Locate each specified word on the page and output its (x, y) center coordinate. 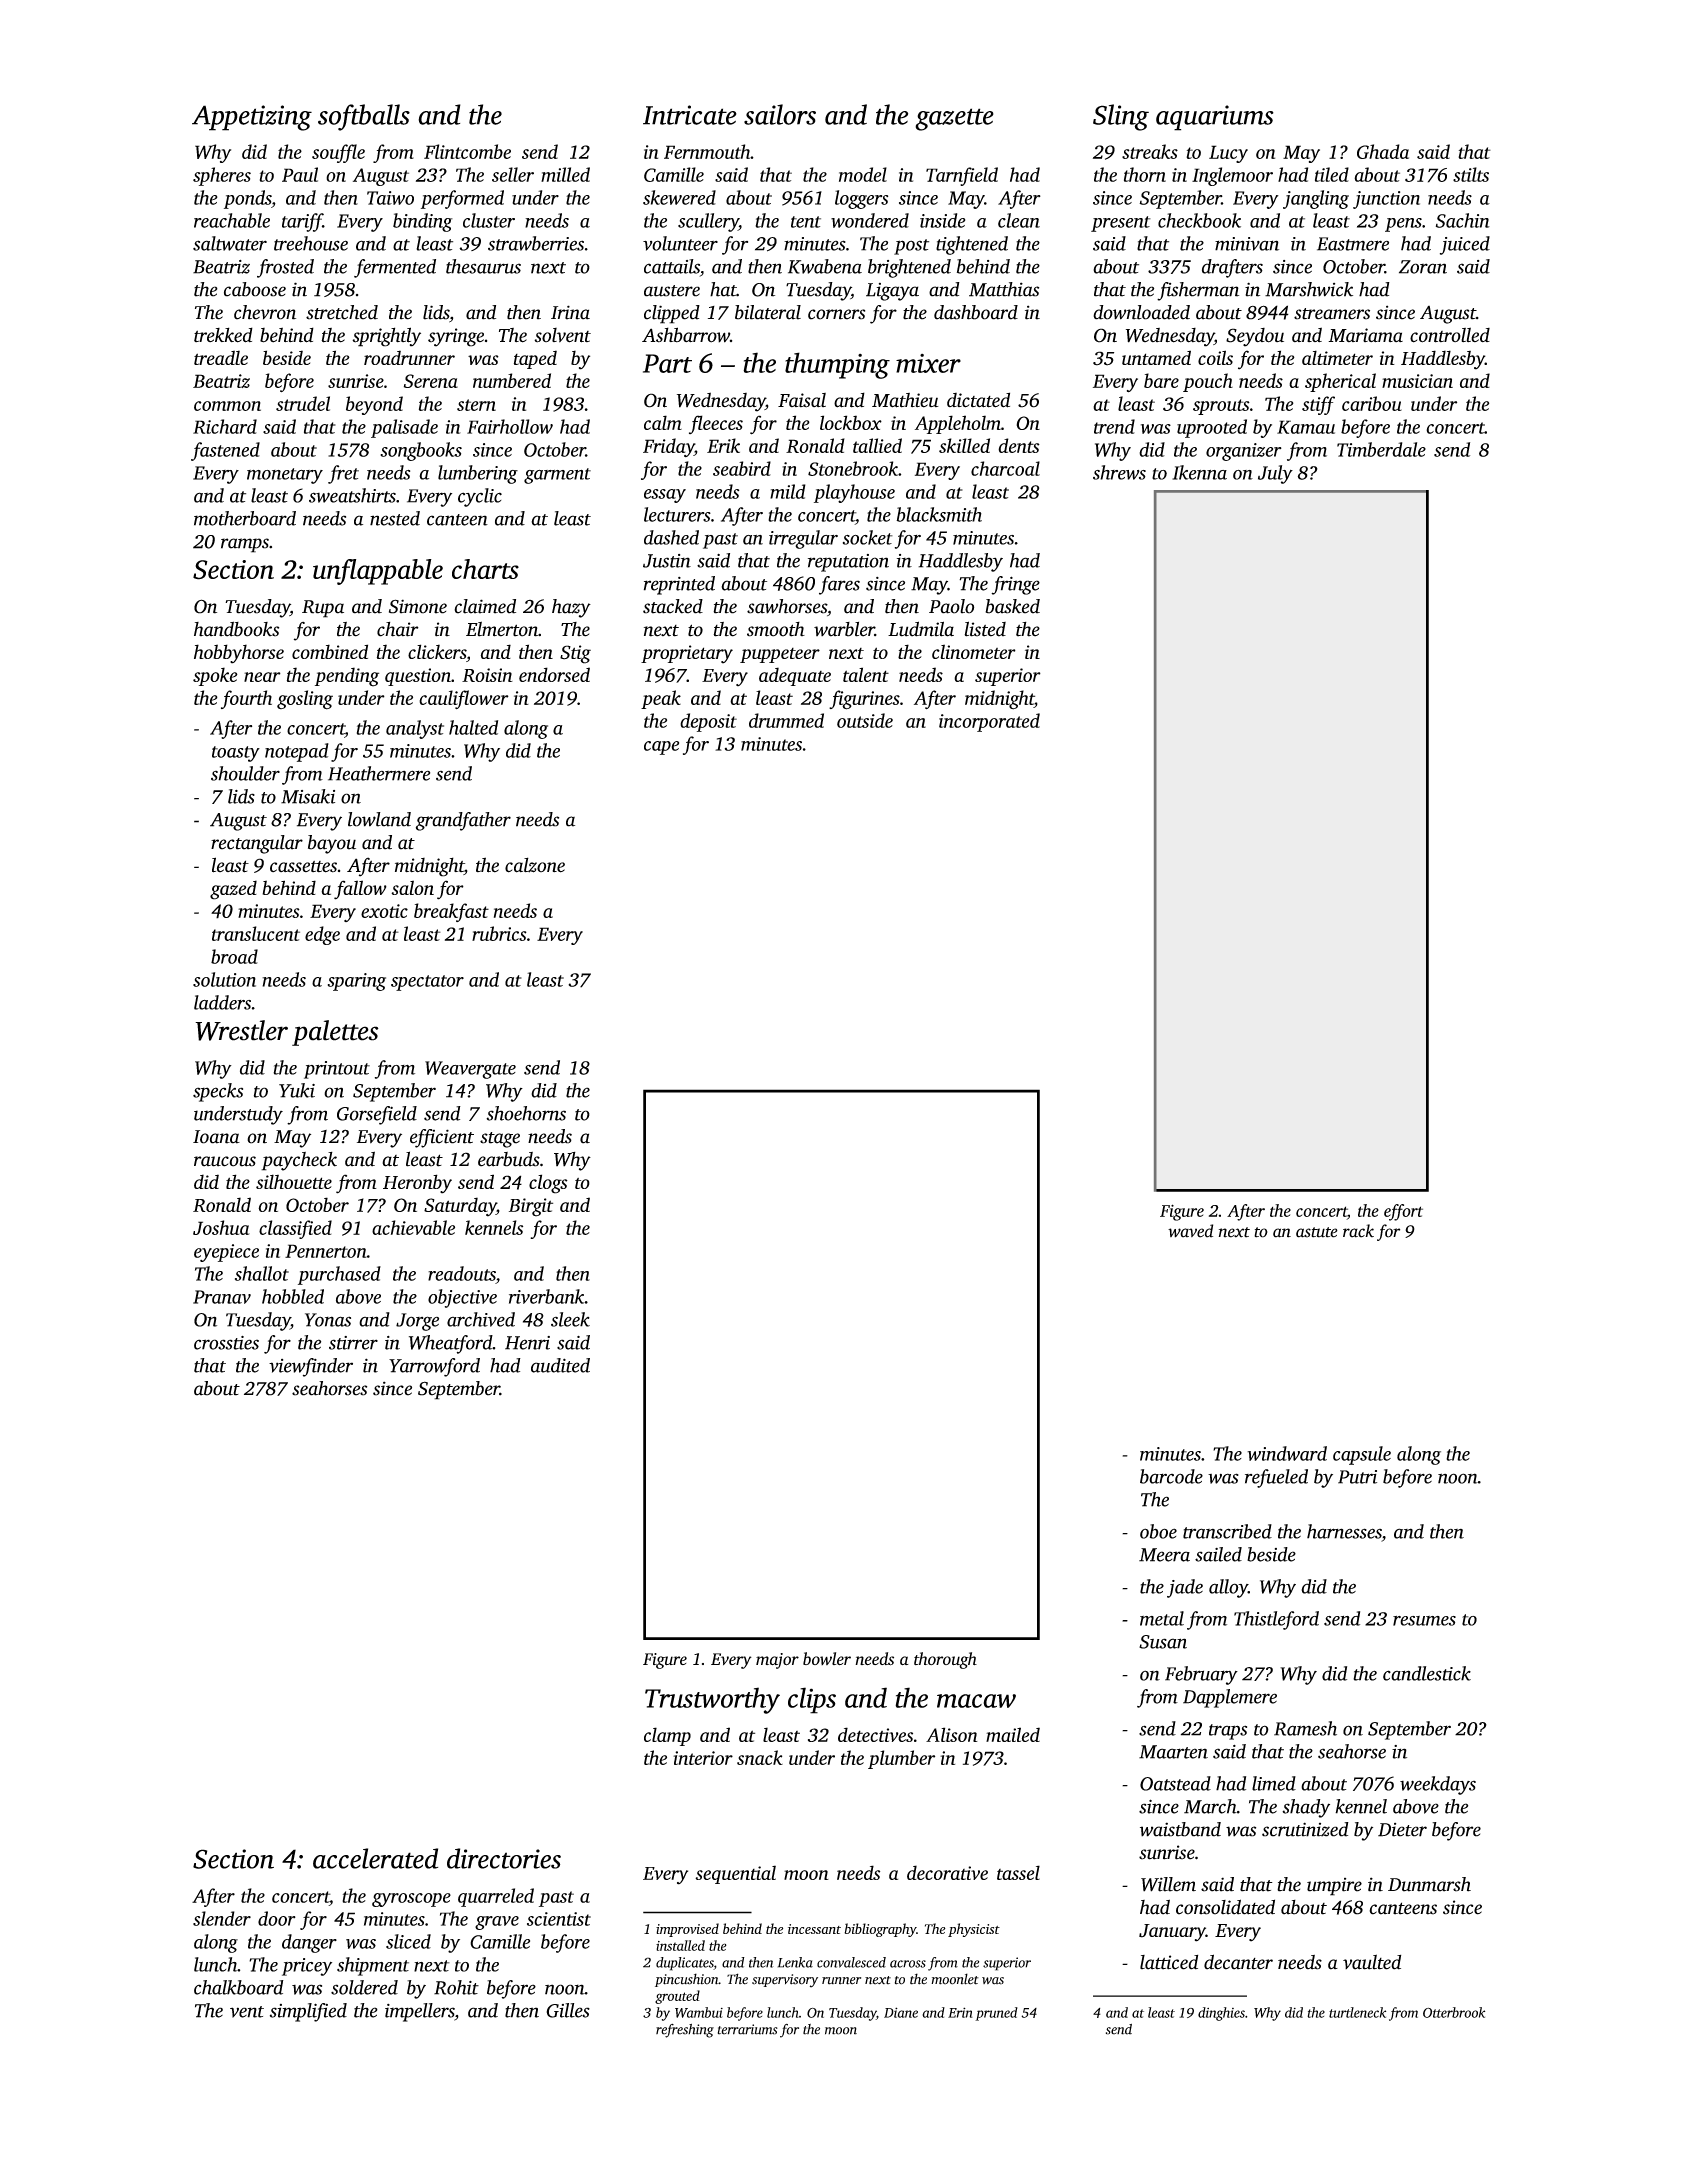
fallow (360, 890)
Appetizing (252, 118)
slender (222, 1918)
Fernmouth (707, 151)
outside (865, 720)
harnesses (1344, 1531)
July (1275, 474)
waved (1190, 1231)
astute (1317, 1232)
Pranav (222, 1297)
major (777, 1661)
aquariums (1215, 118)
